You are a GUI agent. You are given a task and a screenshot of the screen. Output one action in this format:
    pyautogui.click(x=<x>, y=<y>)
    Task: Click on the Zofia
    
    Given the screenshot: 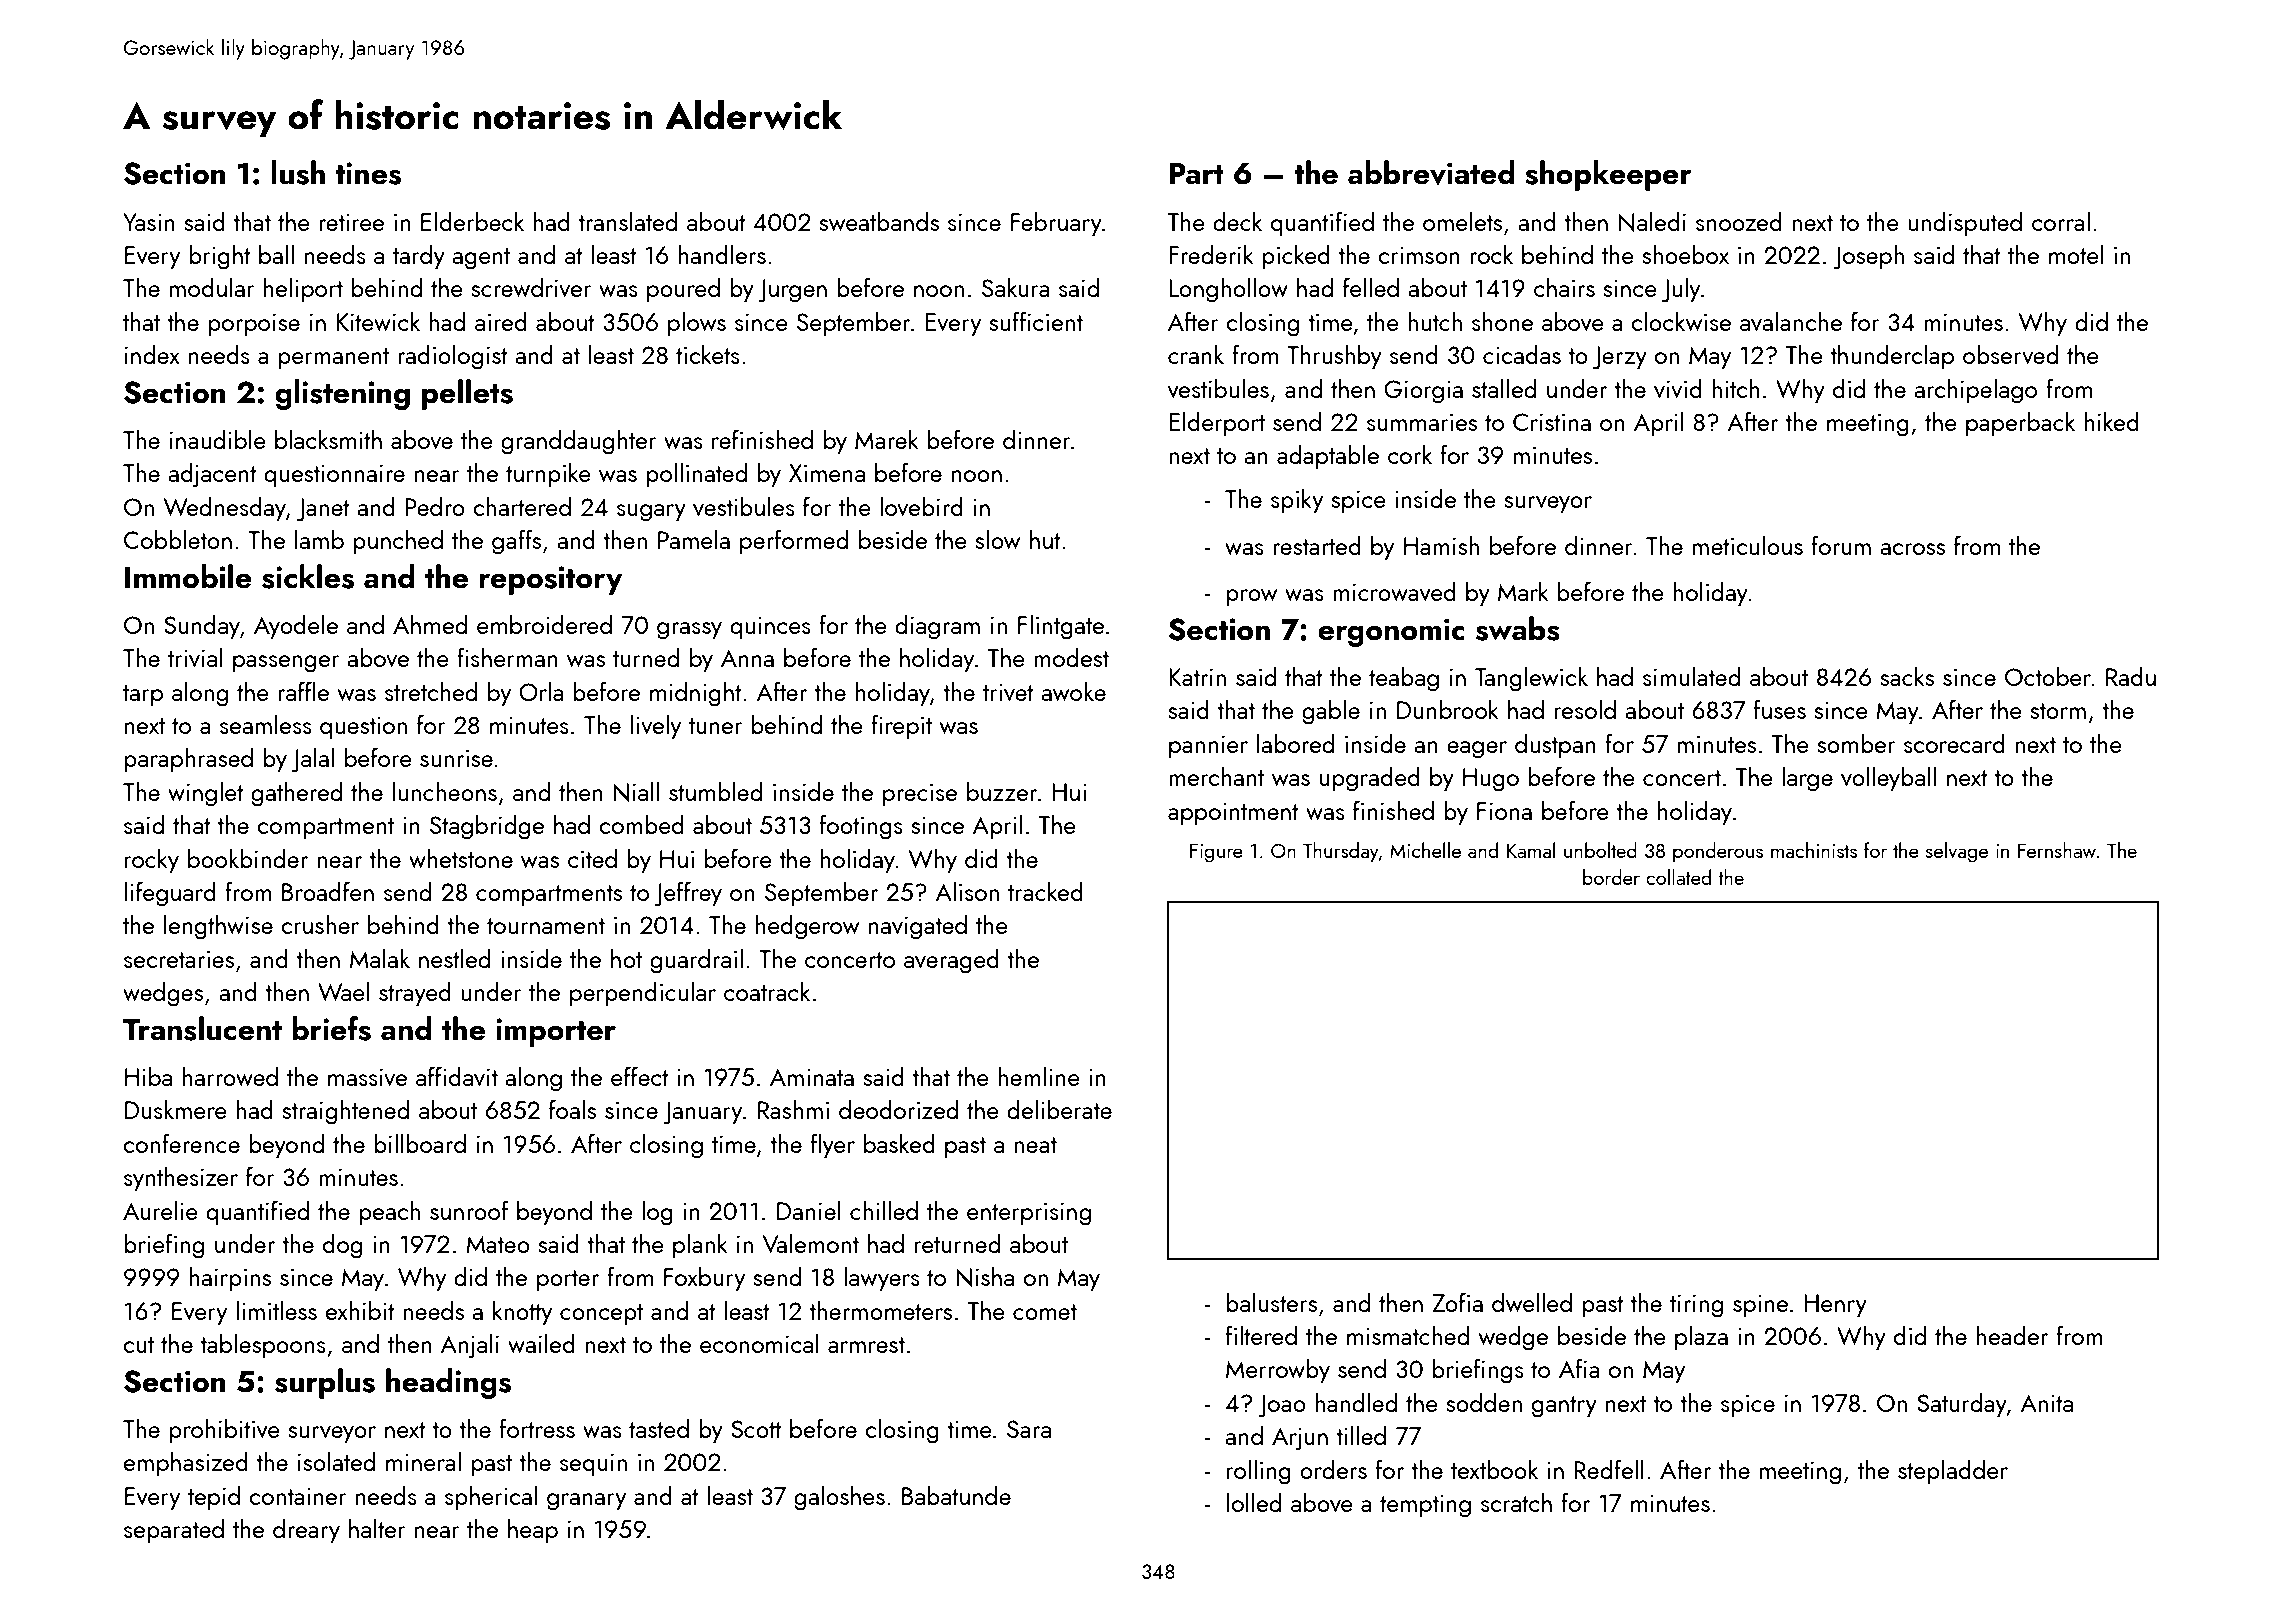 What is the action you would take?
    pyautogui.click(x=1457, y=1302)
